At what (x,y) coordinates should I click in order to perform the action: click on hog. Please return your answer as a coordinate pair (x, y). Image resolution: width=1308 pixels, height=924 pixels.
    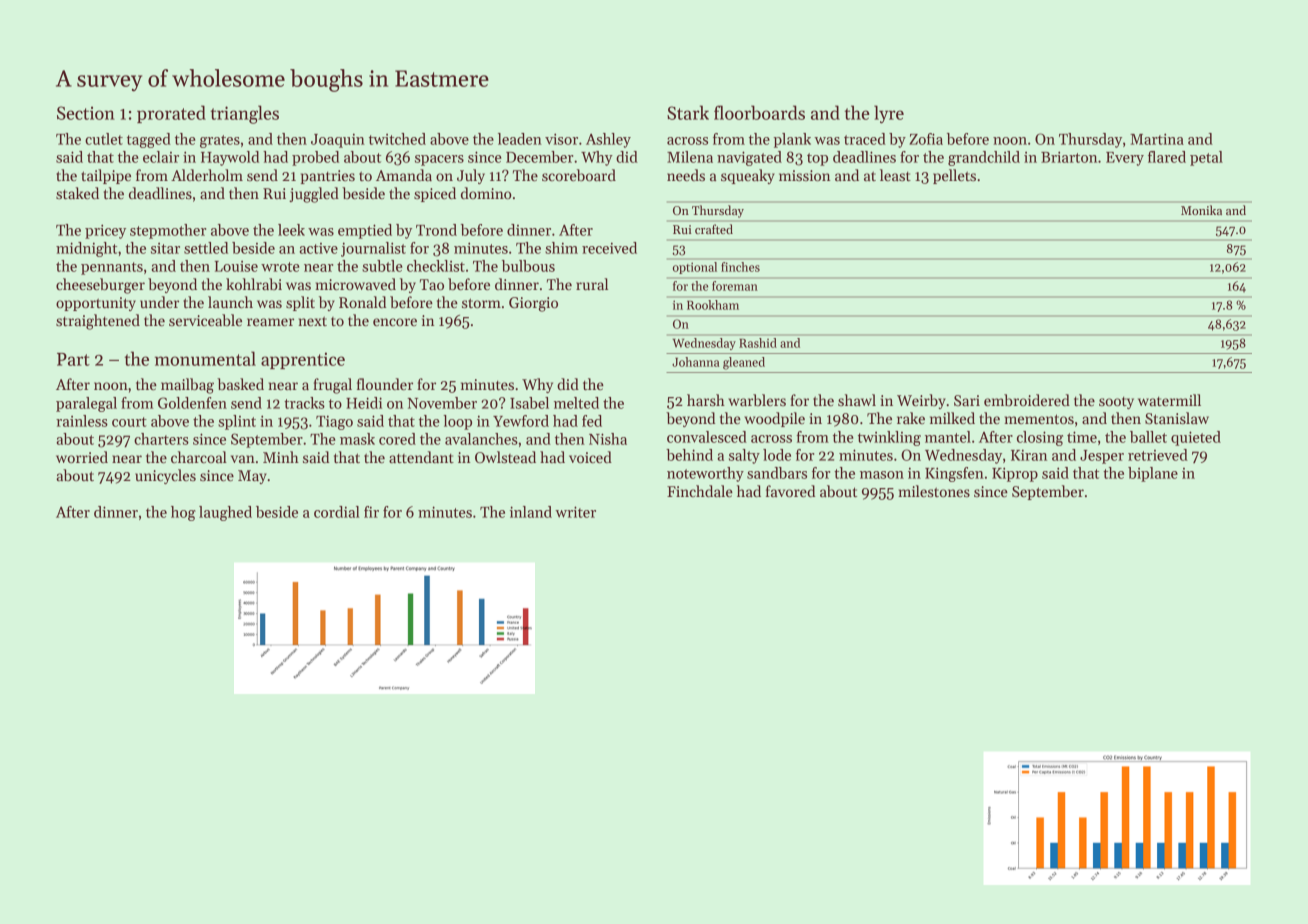
    Looking at the image, I should click on (183, 513).
